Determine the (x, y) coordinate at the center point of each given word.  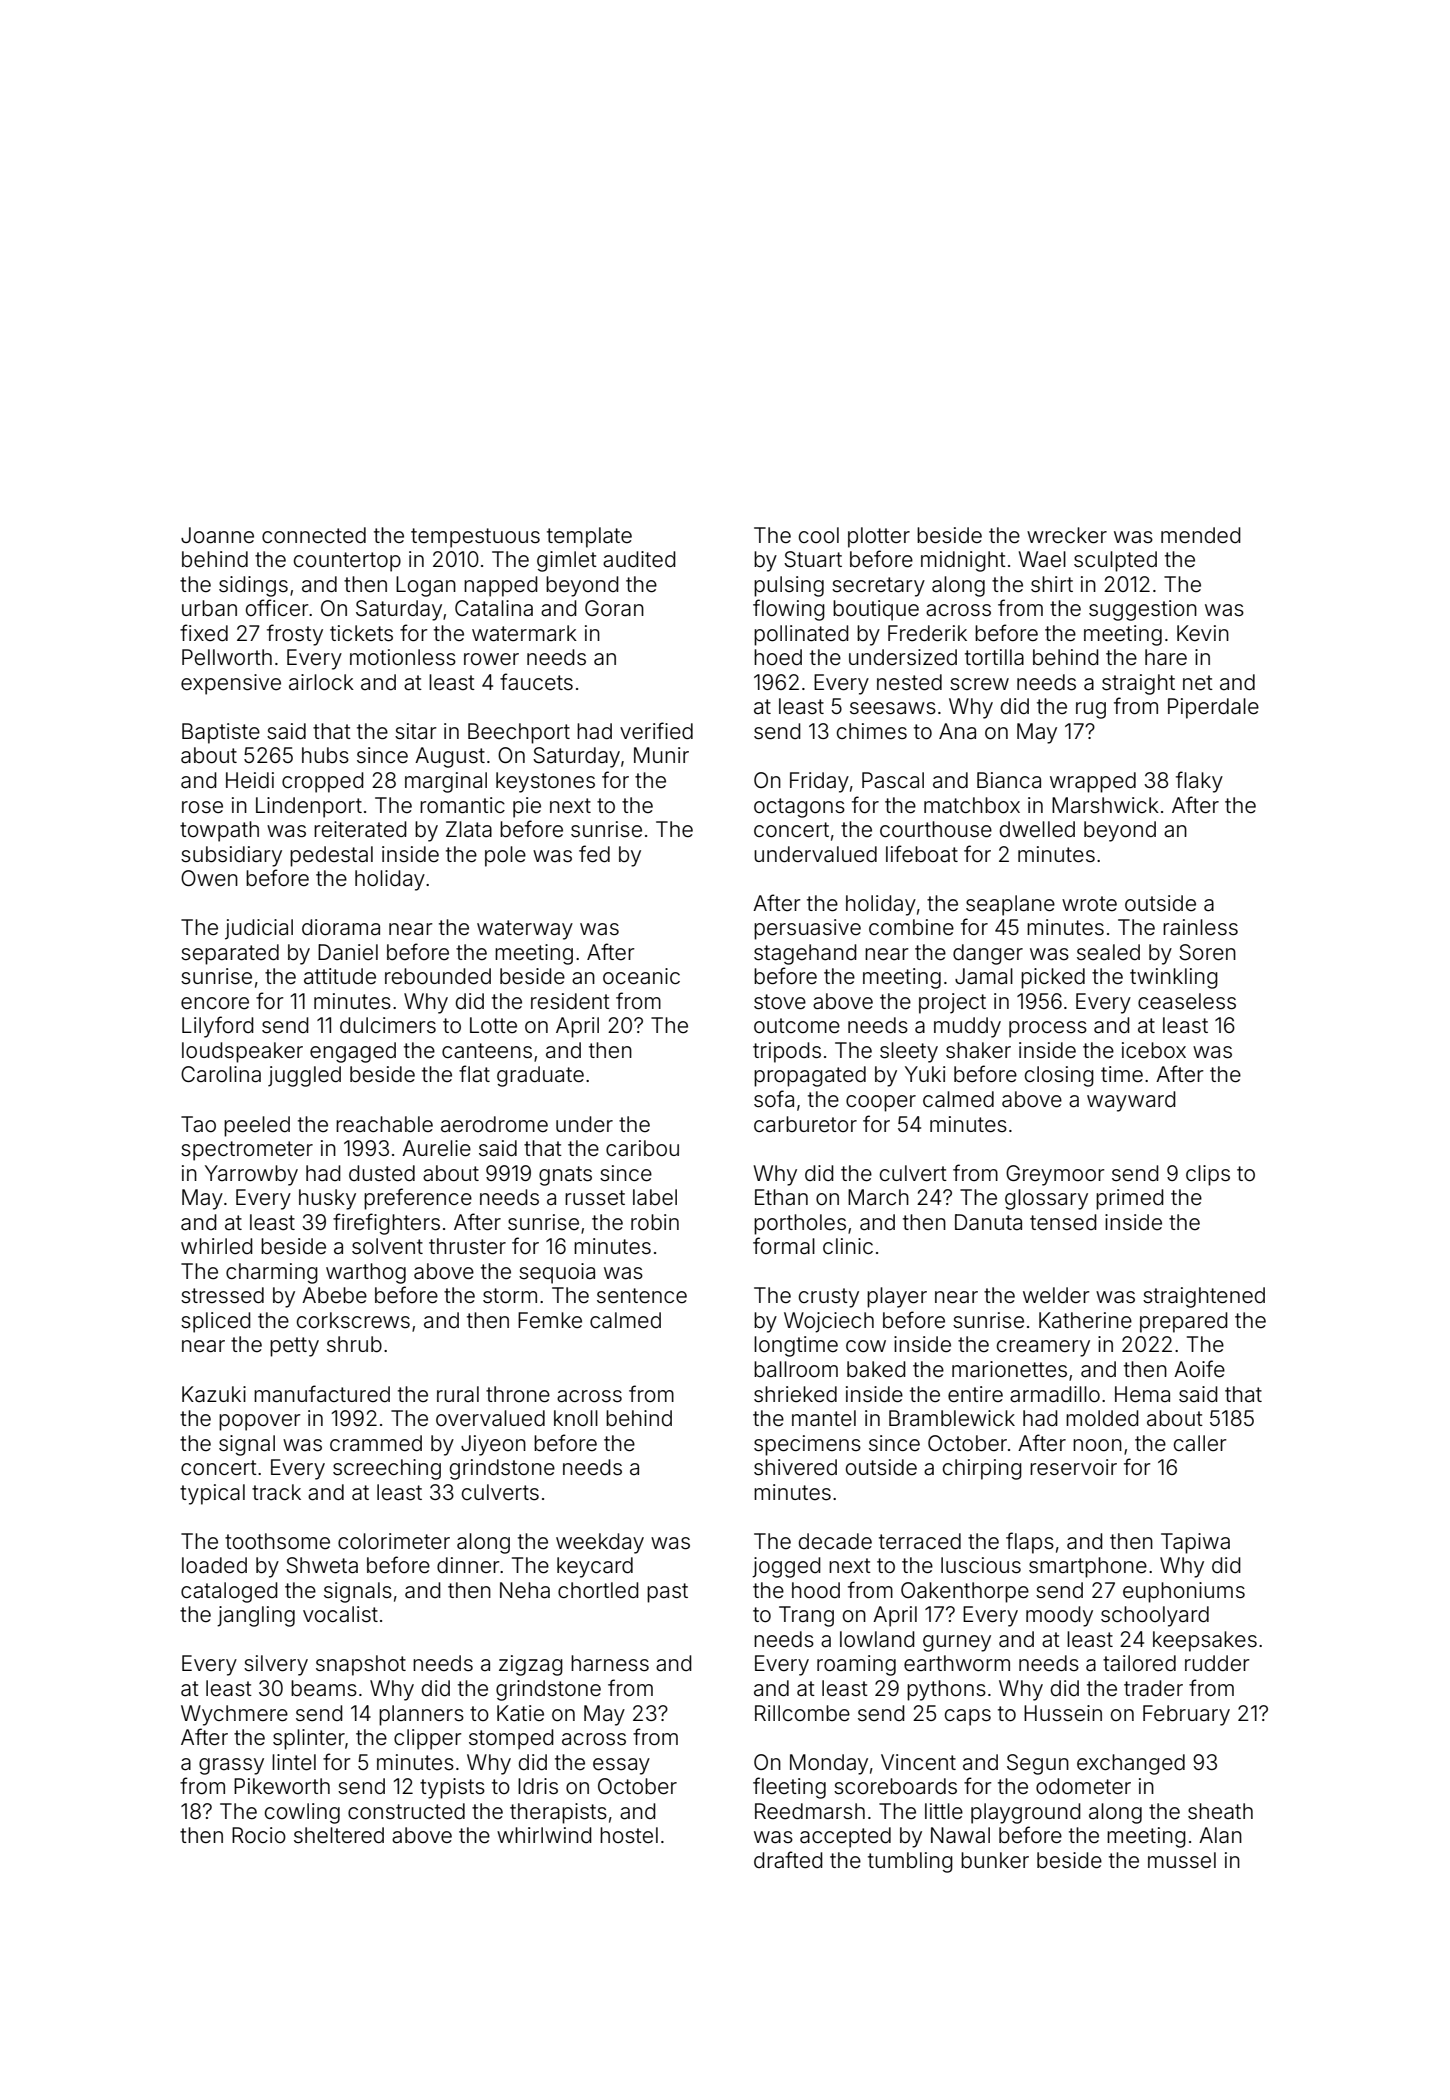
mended (1201, 535)
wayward (1131, 1101)
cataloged (229, 1592)
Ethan (781, 1197)
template (589, 537)
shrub (354, 1344)
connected (314, 535)
